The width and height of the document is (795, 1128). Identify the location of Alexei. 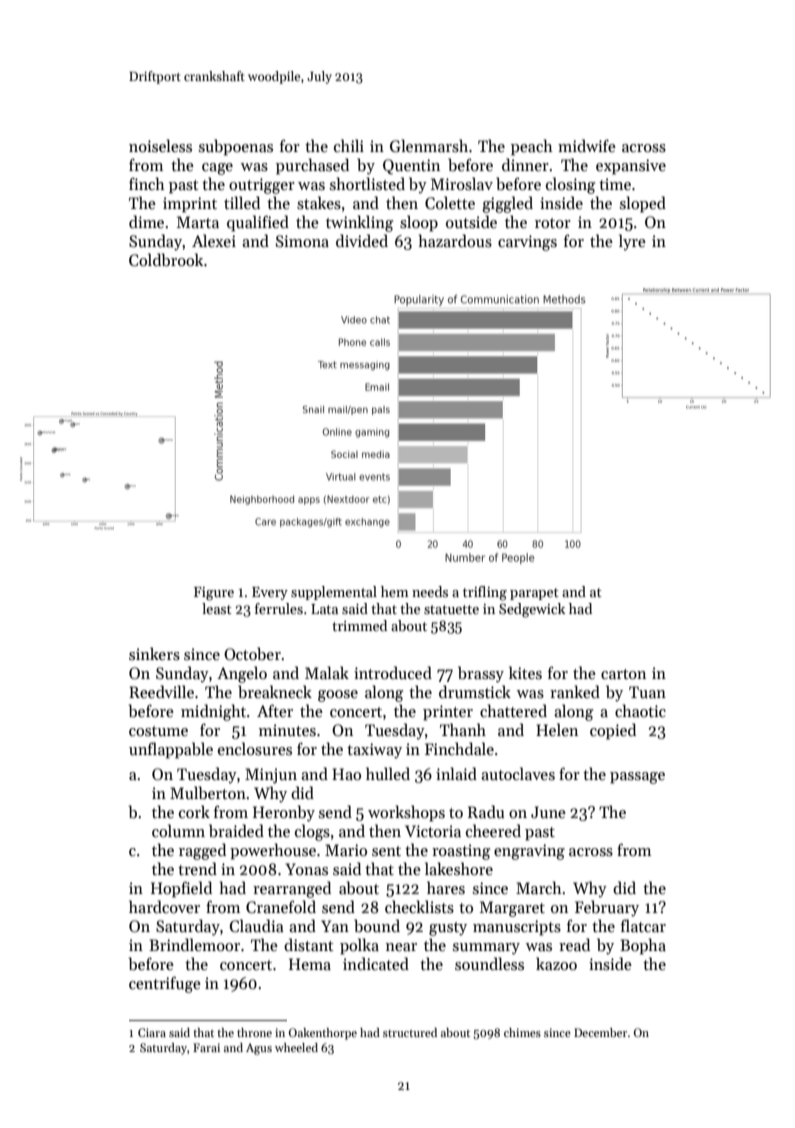
(214, 240).
